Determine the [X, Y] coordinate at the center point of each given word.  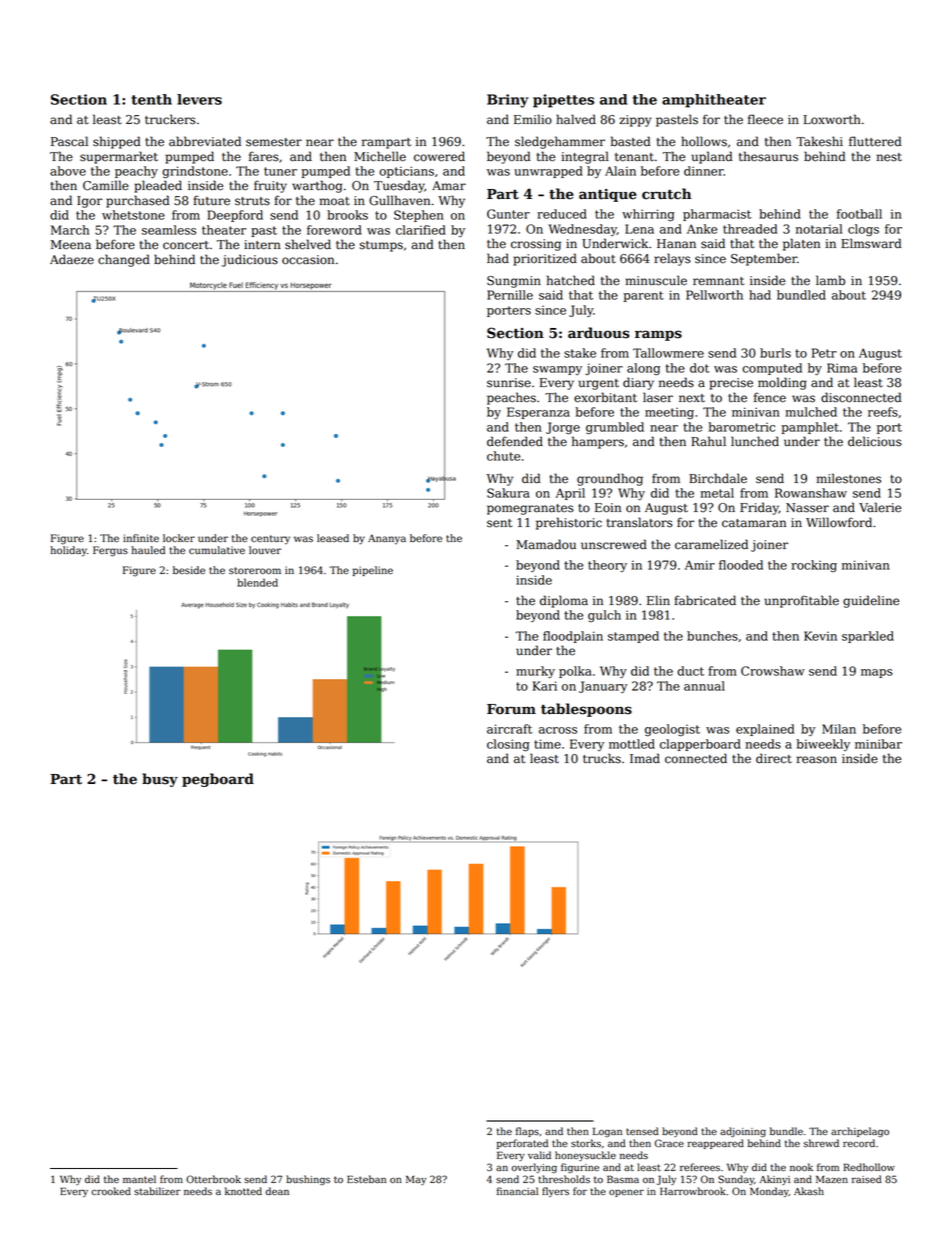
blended [257, 582]
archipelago [860, 1132]
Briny [507, 101]
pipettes [563, 101]
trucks [602, 758]
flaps [527, 1132]
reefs [883, 412]
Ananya [387, 539]
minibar [878, 744]
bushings [308, 1180]
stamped [633, 637]
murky [535, 672]
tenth [151, 99]
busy [160, 780]
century [270, 539]
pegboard [218, 780]
